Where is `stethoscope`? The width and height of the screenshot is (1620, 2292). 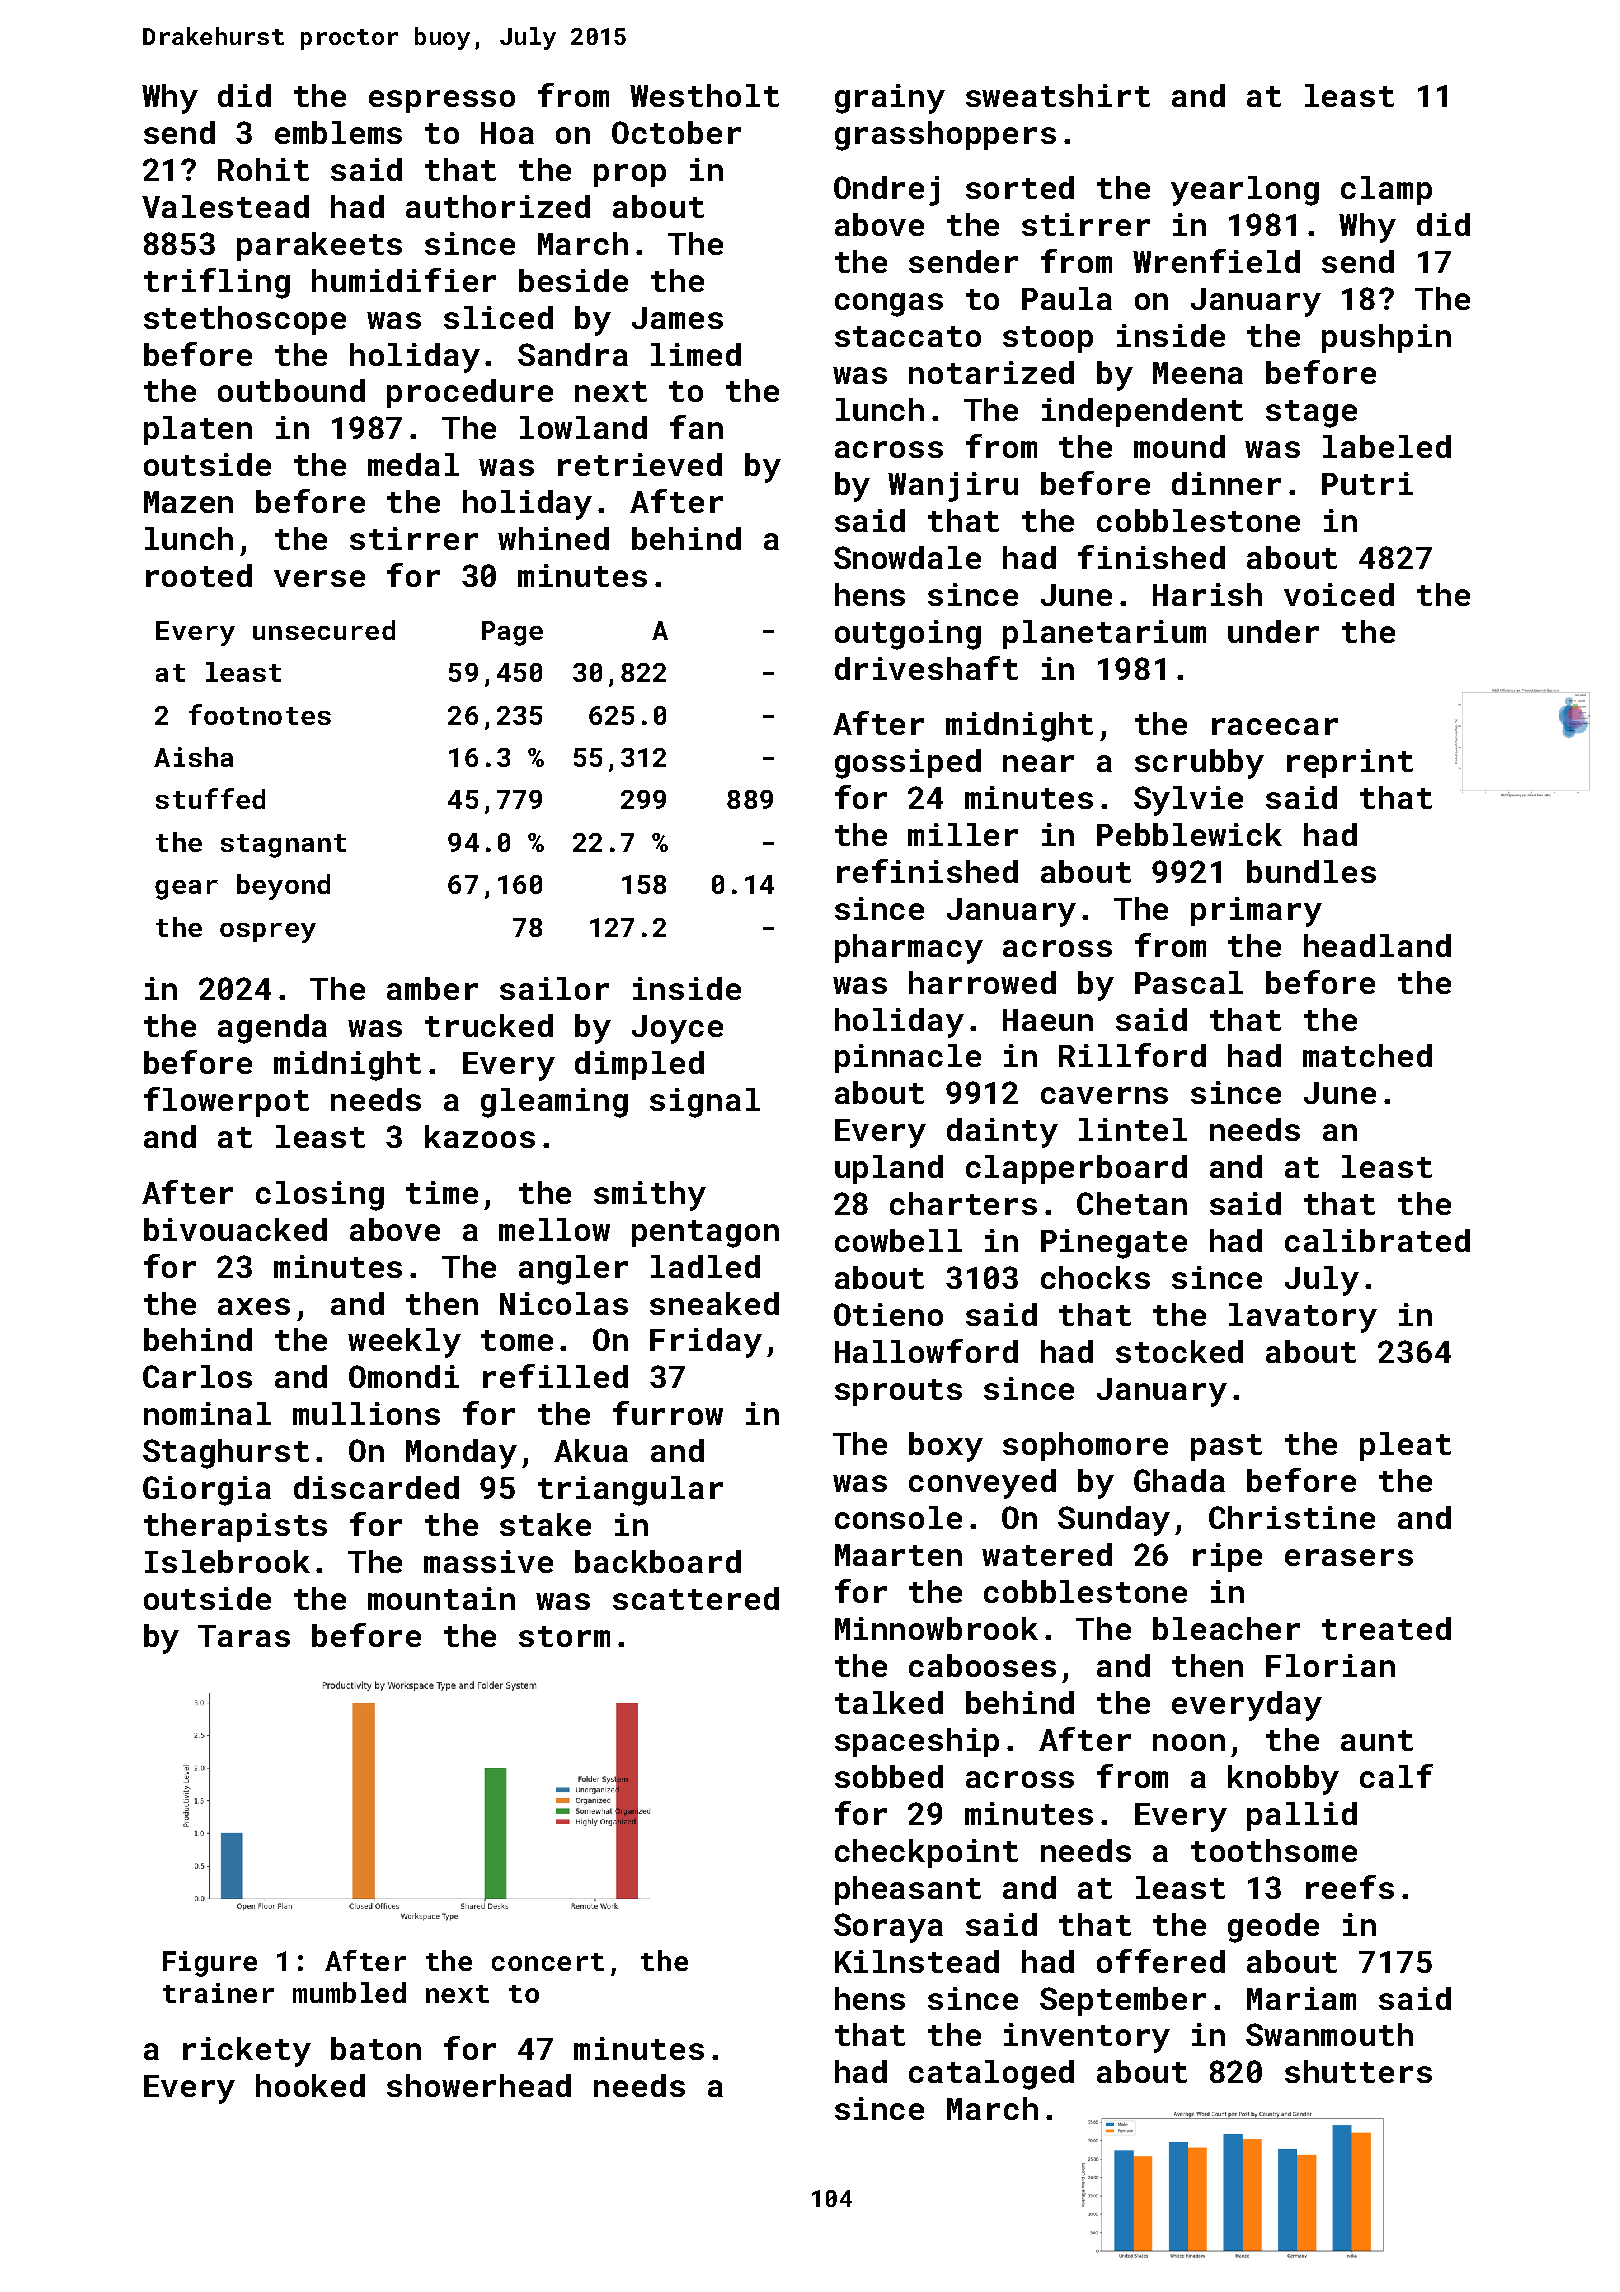 stethoscope is located at coordinates (245, 320).
